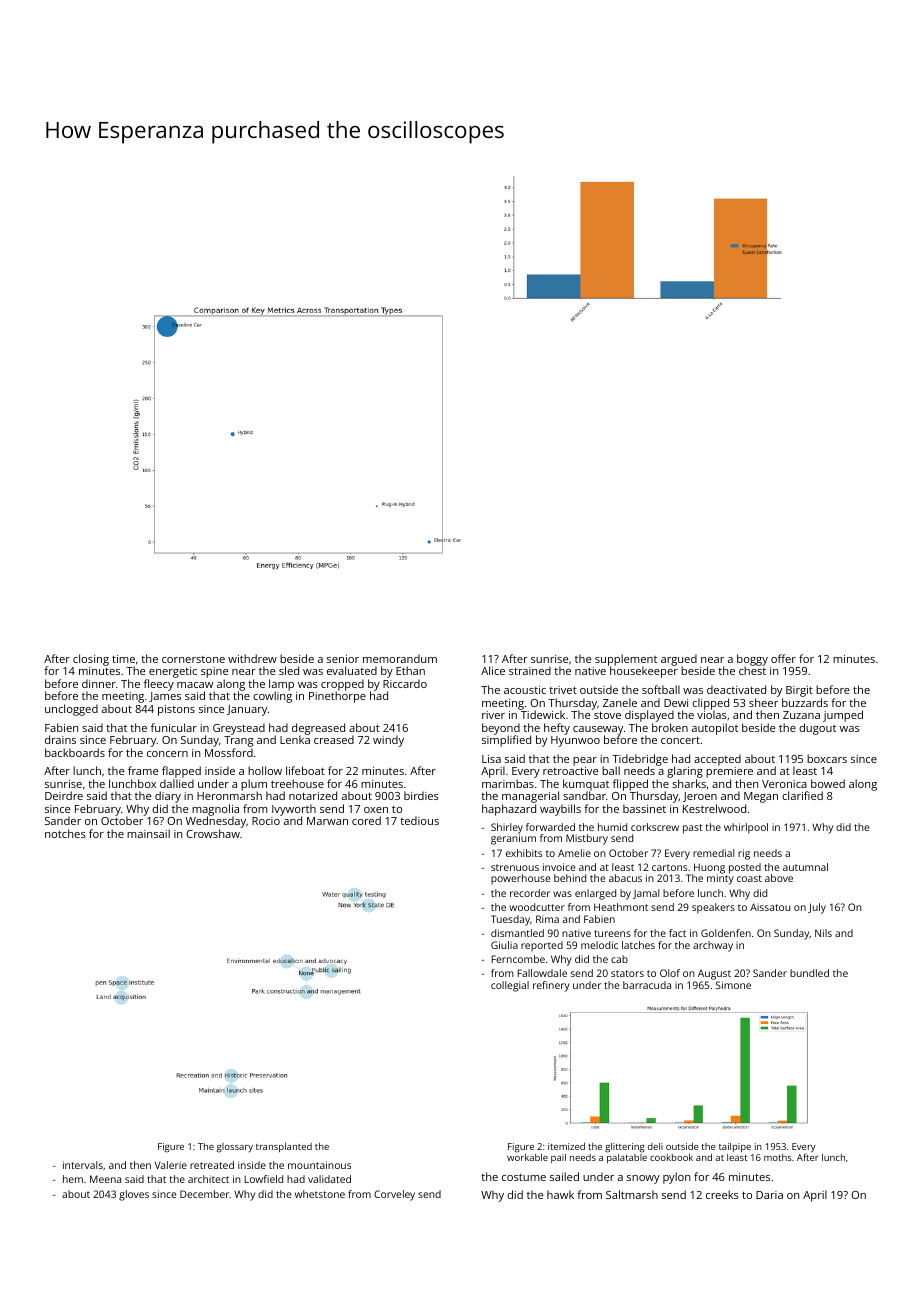 The width and height of the image is (924, 1308). Describe the element at coordinates (566, 1146) in the image. I see `itemized` at that location.
